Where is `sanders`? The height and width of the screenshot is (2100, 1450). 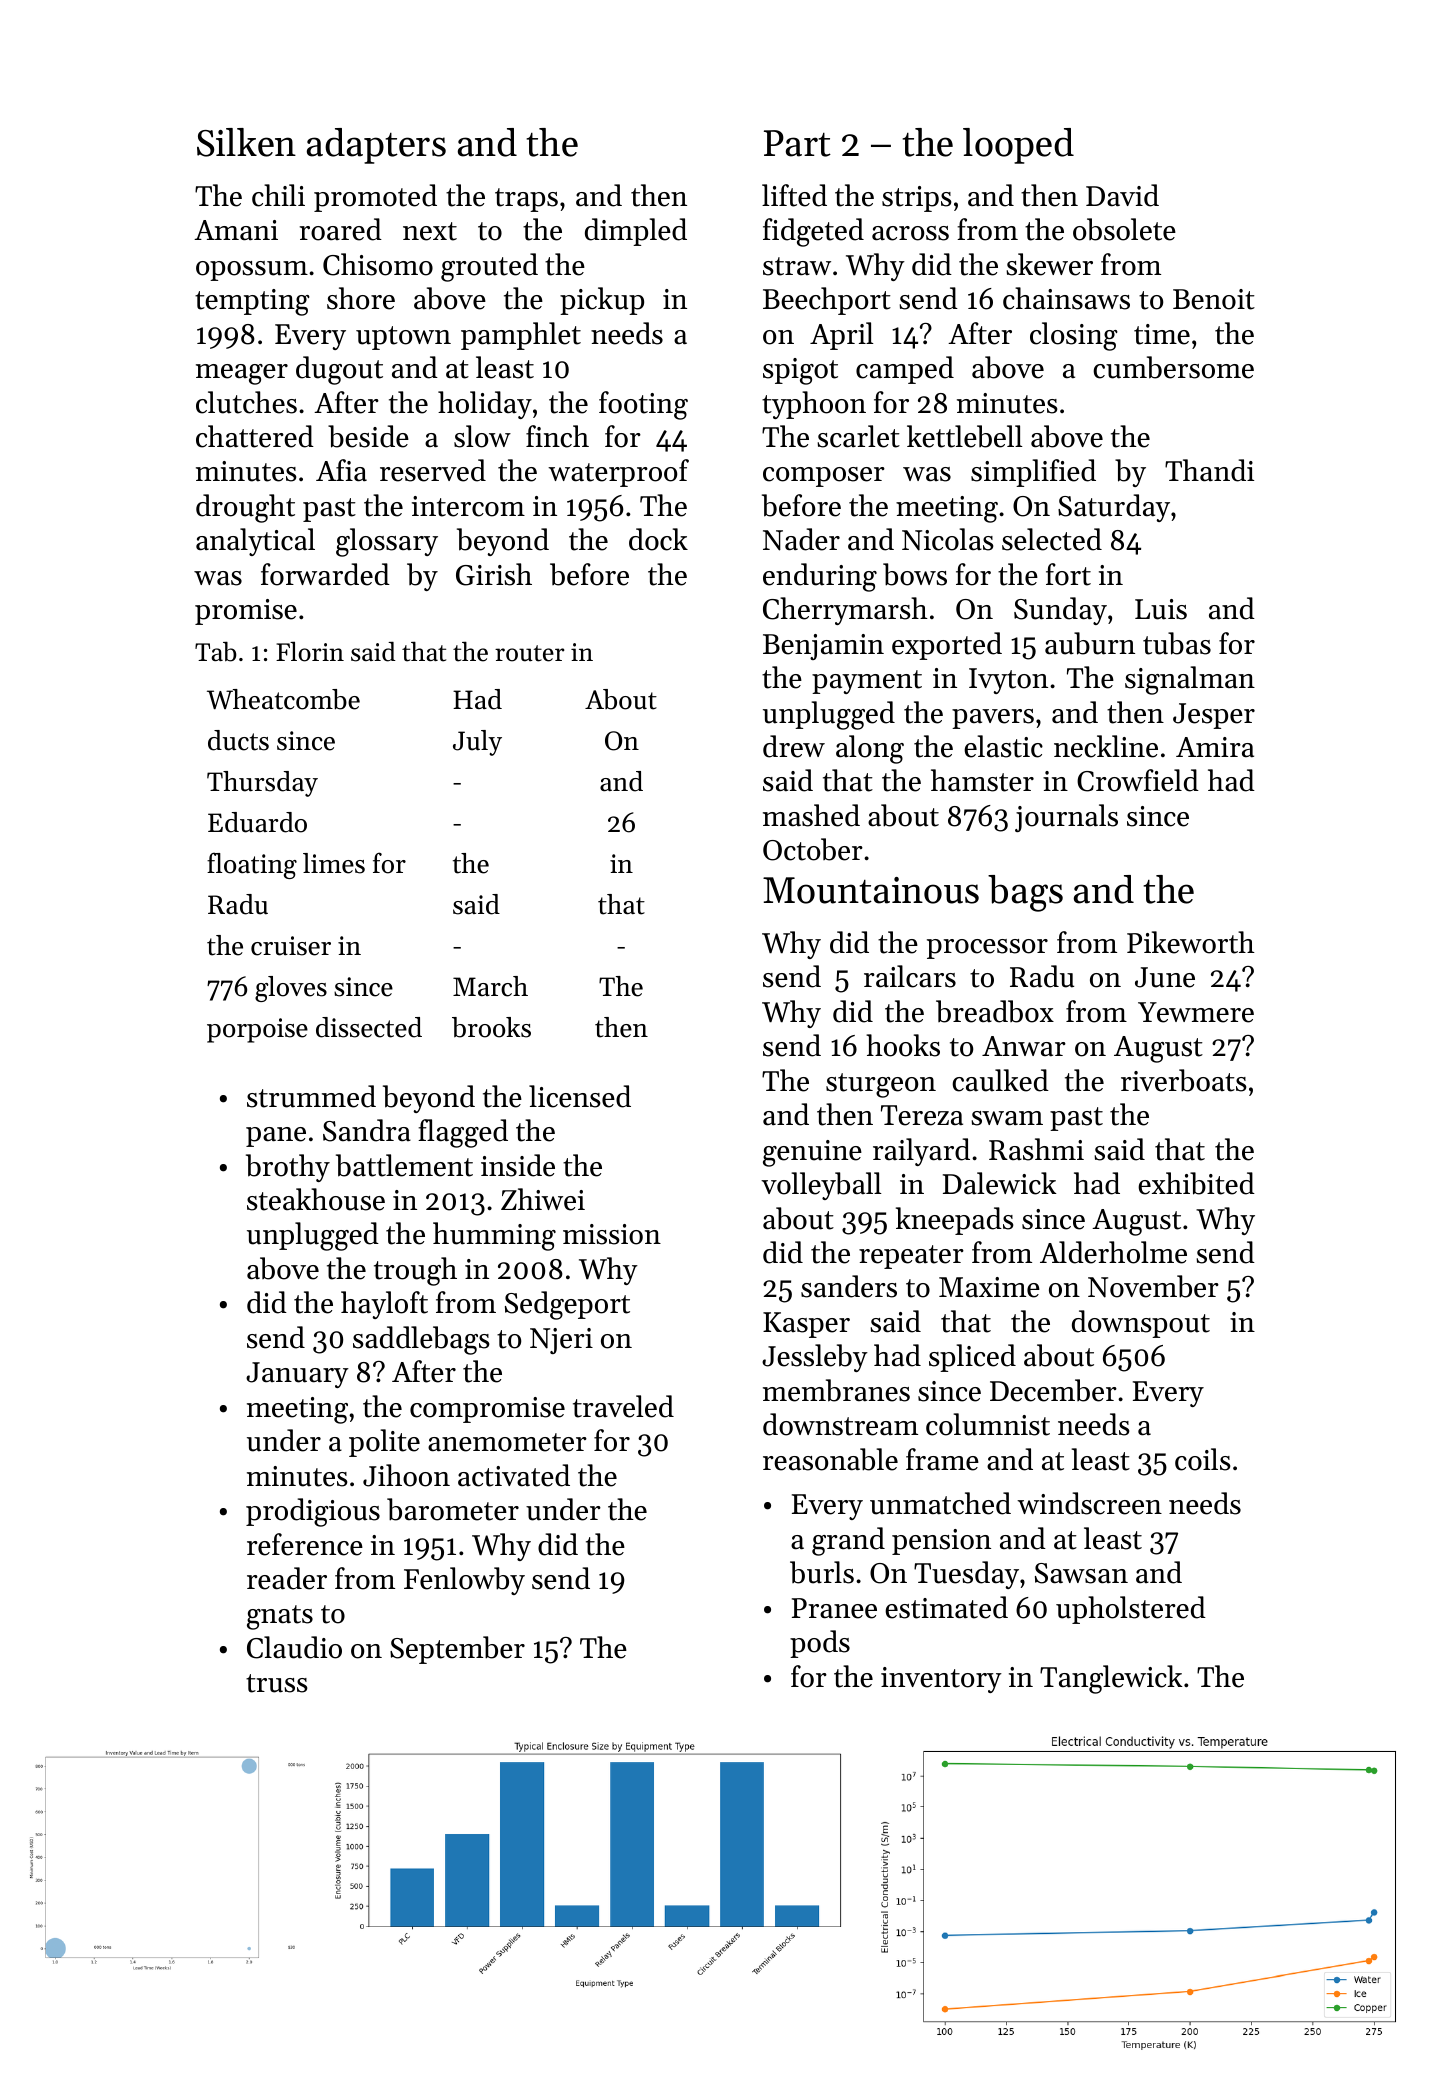 sanders is located at coordinates (849, 1286).
